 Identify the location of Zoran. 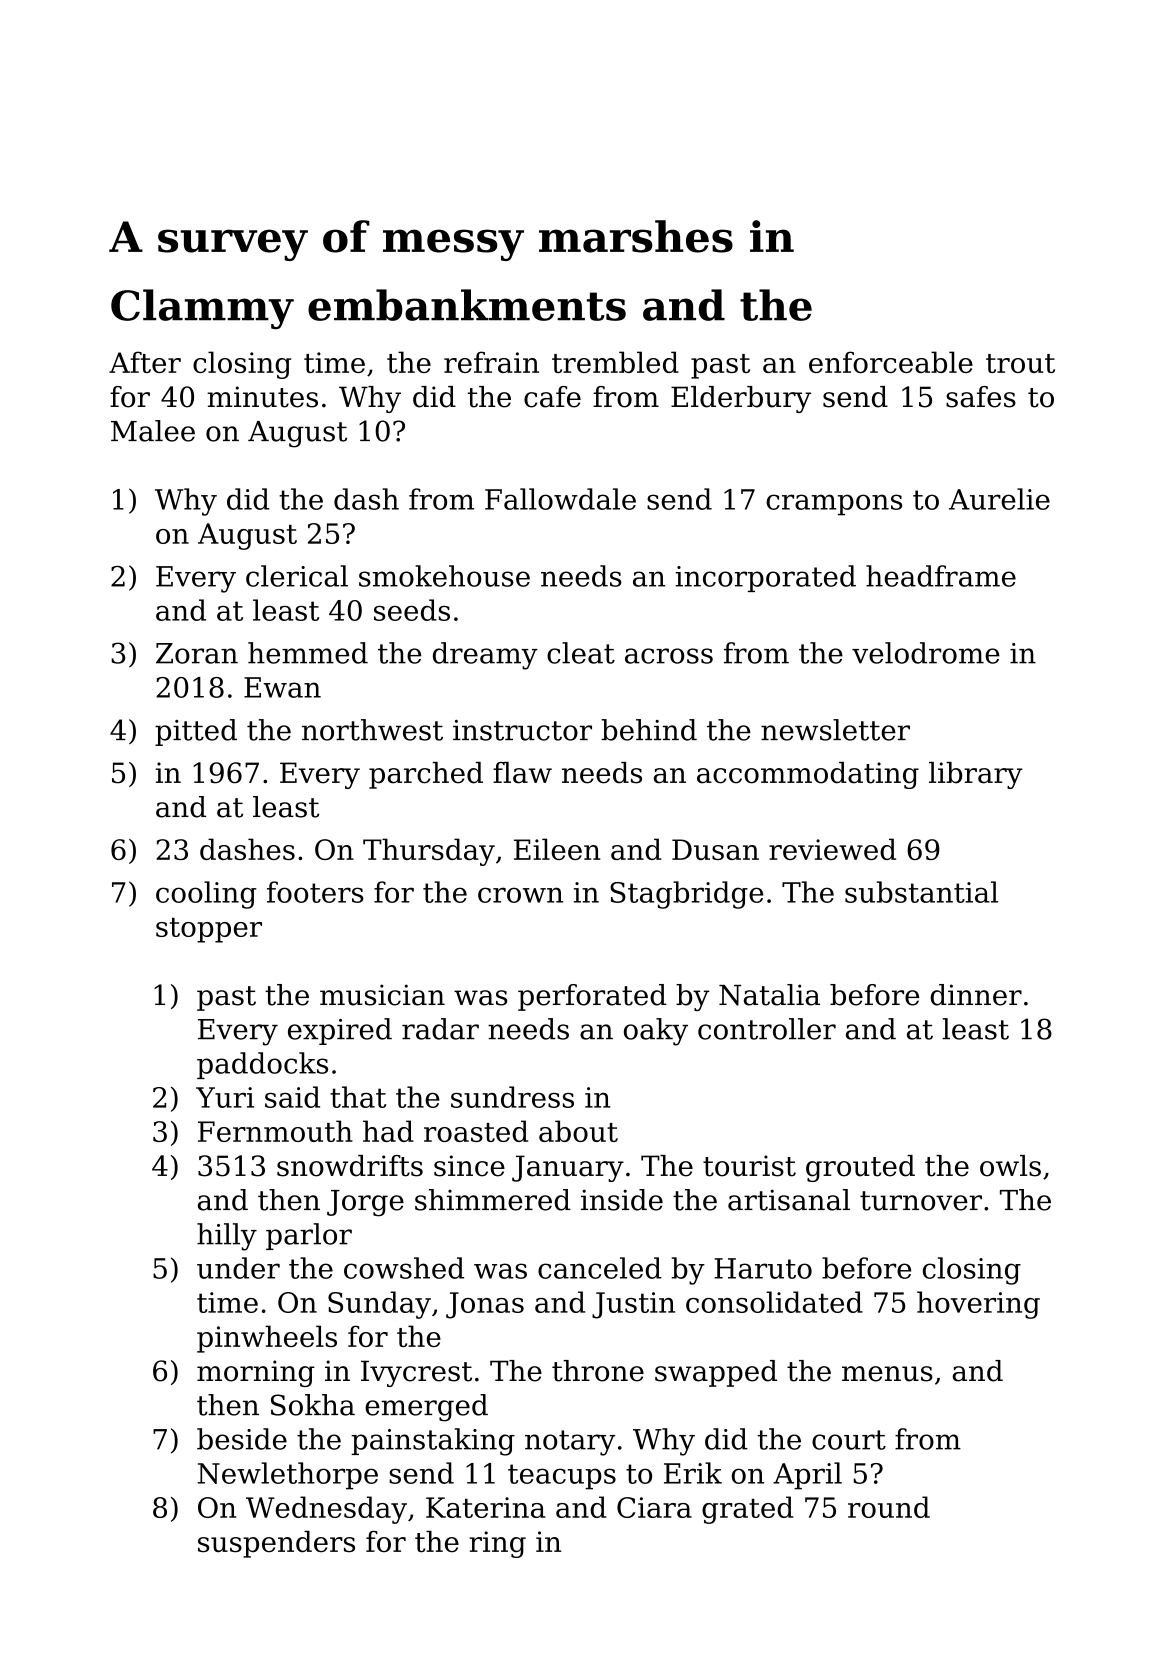
(197, 653).
